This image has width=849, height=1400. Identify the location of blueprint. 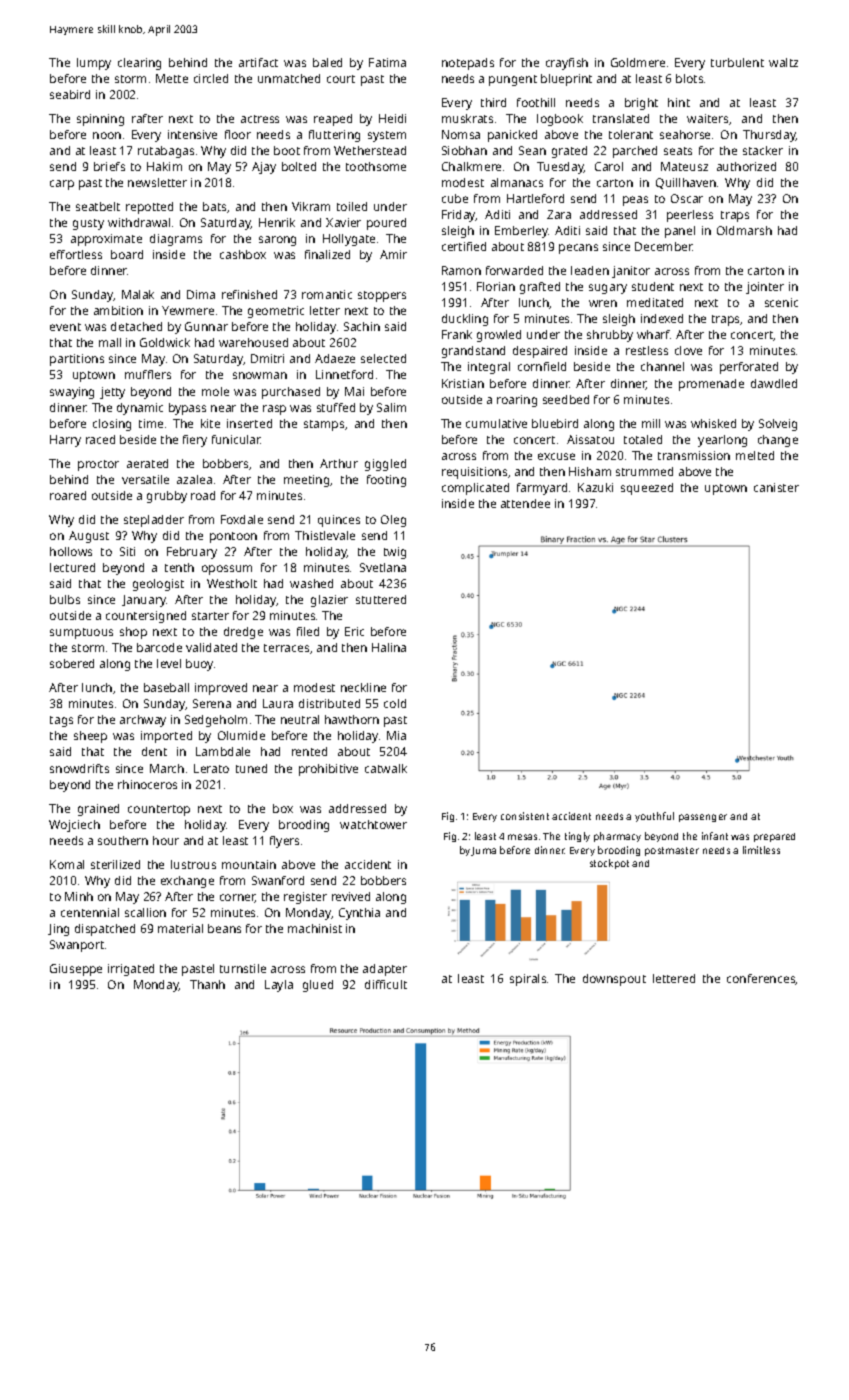
(566, 80).
